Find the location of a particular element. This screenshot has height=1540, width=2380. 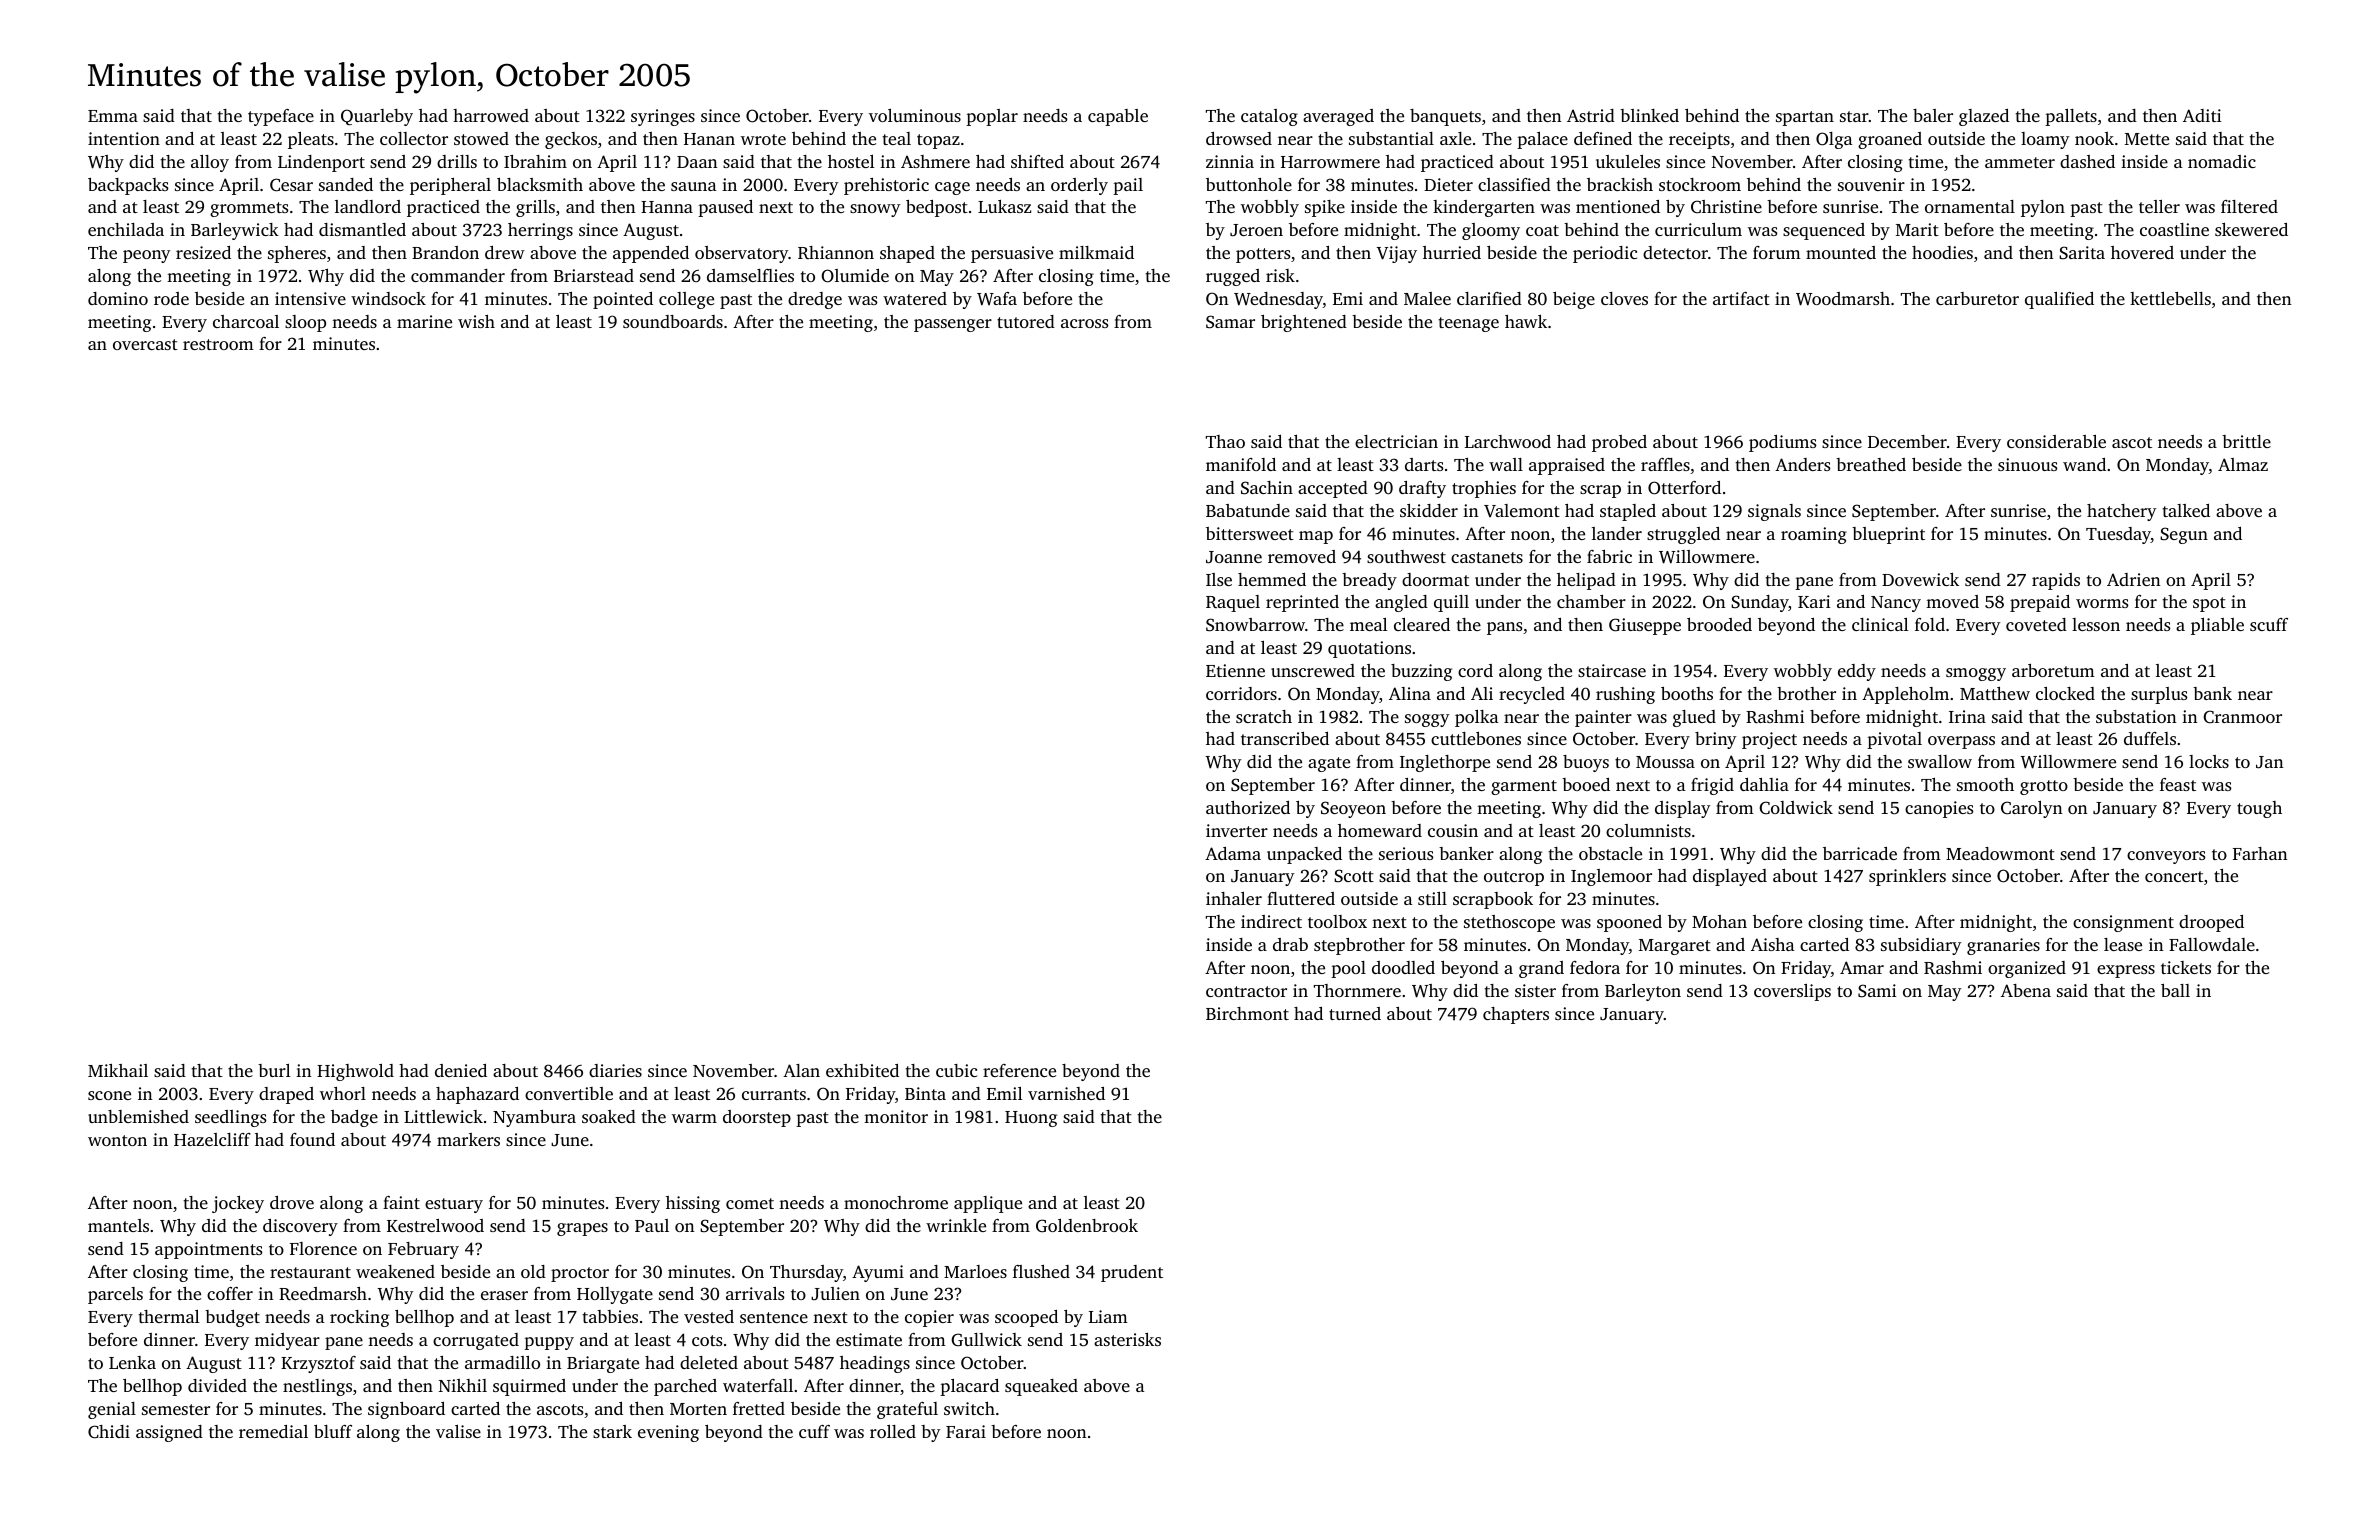

Thao is located at coordinates (1225, 441).
